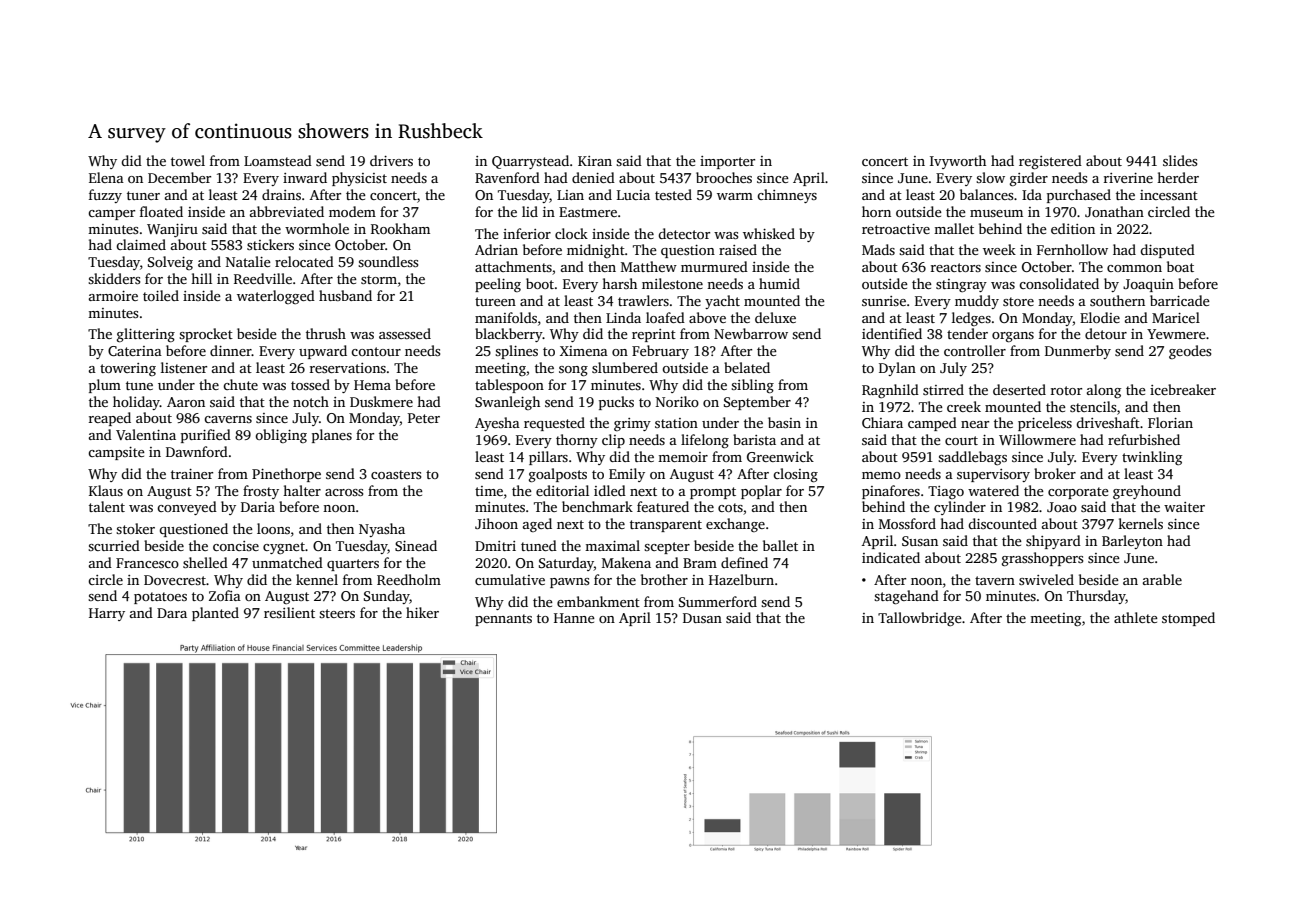 The width and height of the document is (1308, 924). What do you see at coordinates (503, 620) in the document?
I see `pennants` at bounding box center [503, 620].
